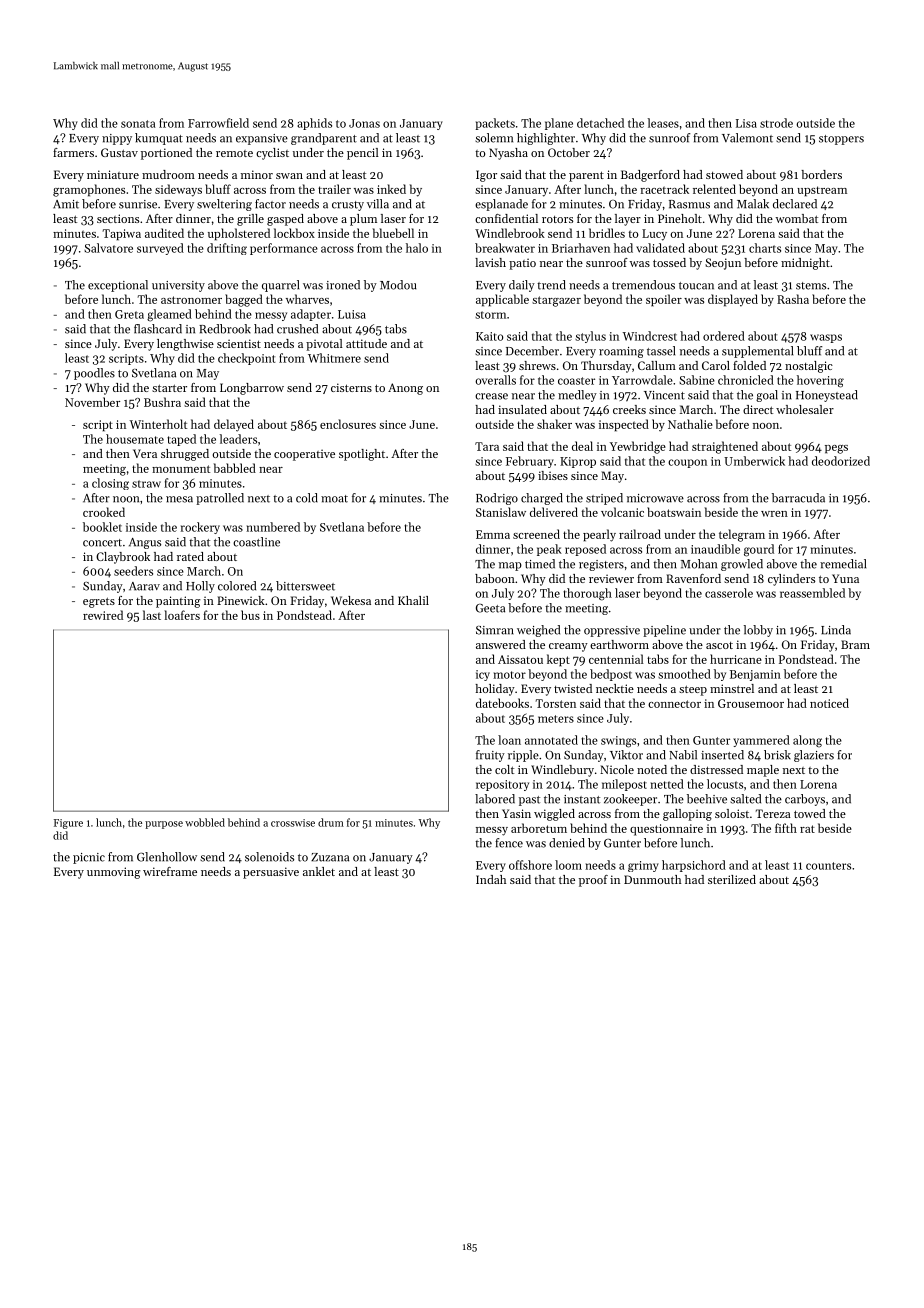 This document has width=924, height=1308. What do you see at coordinates (652, 879) in the document?
I see `Dunmouth` at bounding box center [652, 879].
